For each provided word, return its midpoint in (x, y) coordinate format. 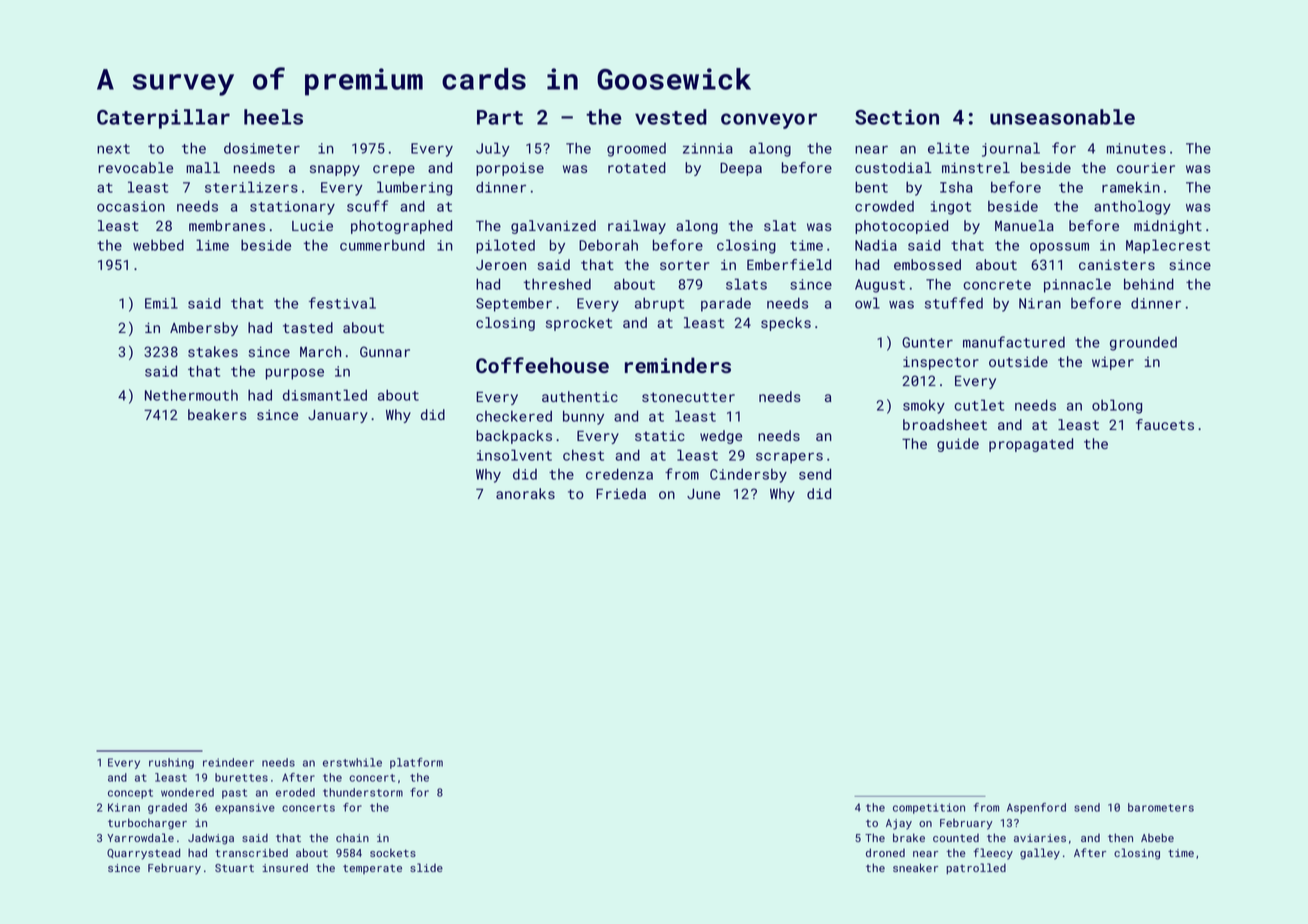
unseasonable (1062, 117)
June (703, 494)
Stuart (234, 868)
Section (897, 117)
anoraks (525, 493)
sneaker (915, 867)
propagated (1031, 445)
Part (500, 117)
